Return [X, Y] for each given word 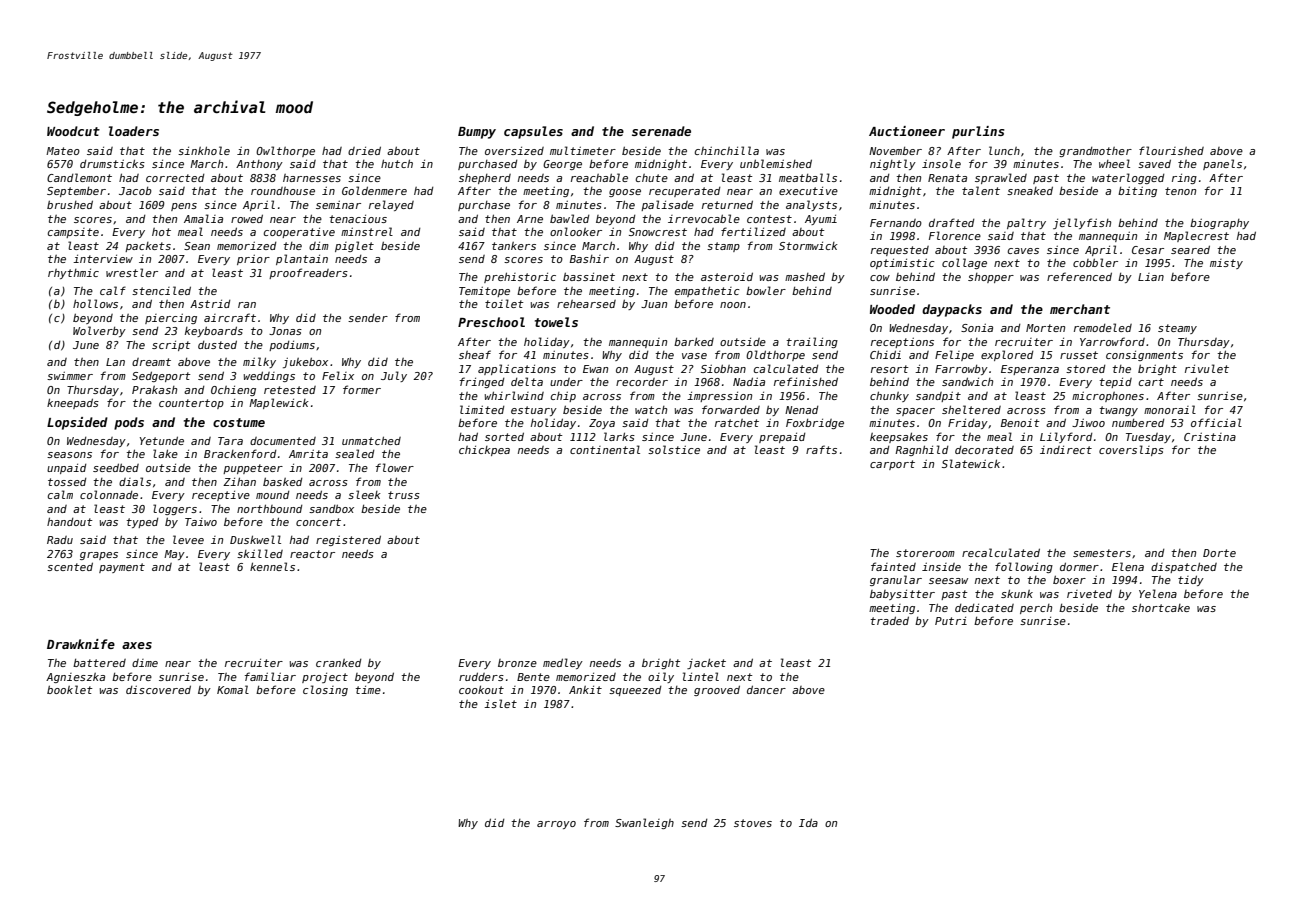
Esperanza [1030, 370]
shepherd [485, 179]
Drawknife [81, 644]
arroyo [556, 825]
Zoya [602, 424]
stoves [753, 823]
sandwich [967, 381]
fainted [893, 566]
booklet [70, 689]
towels [556, 322]
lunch [1004, 150]
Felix [338, 375]
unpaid [67, 469]
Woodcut [73, 131]
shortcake [1161, 607]
